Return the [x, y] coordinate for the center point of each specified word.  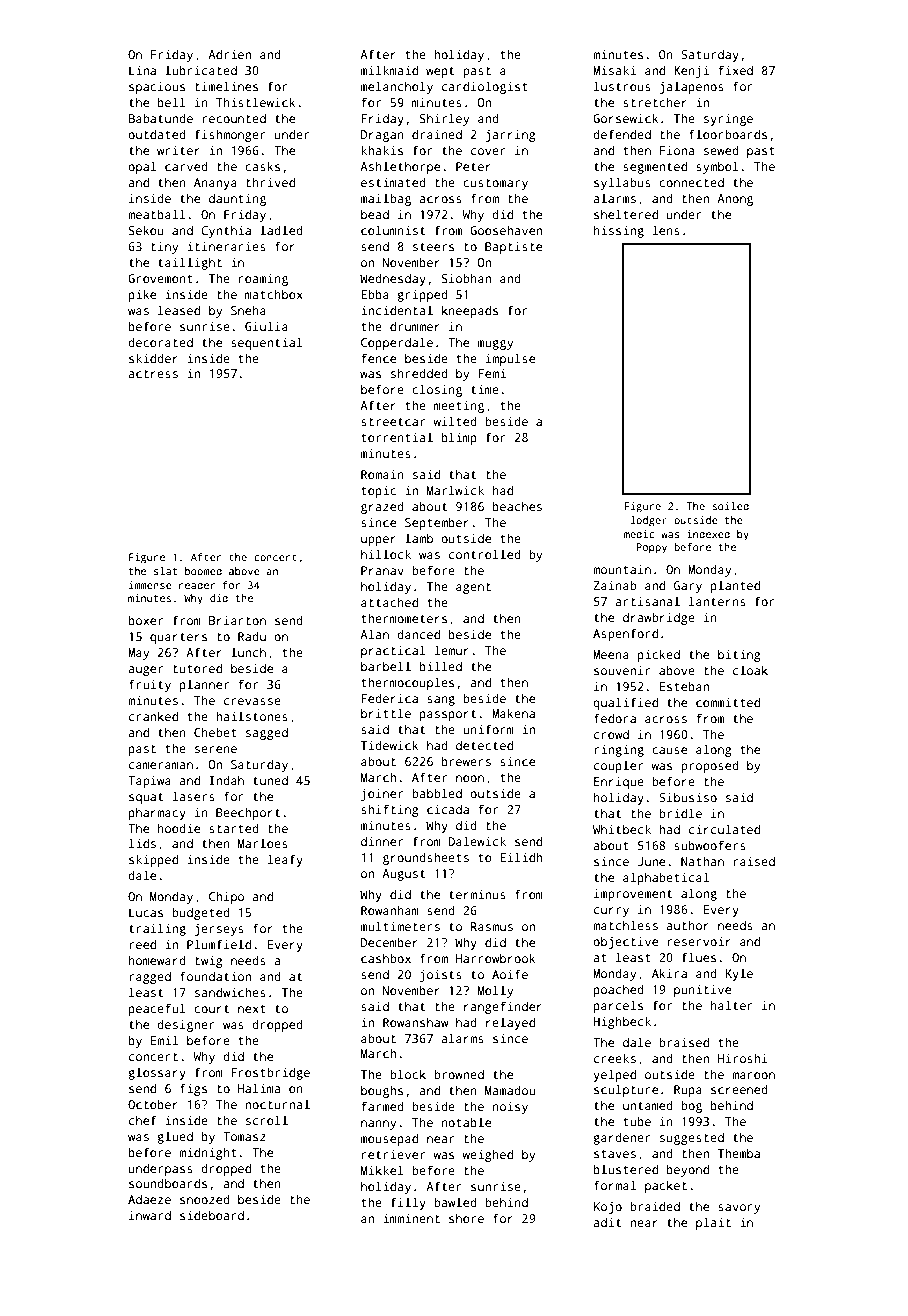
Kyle [739, 974]
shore [466, 1218]
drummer [415, 326]
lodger [649, 521]
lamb [419, 538]
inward [150, 1215]
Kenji [691, 72]
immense [150, 585]
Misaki [614, 70]
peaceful [157, 1009]
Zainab [614, 585]
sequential [267, 343]
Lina [142, 70]
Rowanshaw [415, 1022]
